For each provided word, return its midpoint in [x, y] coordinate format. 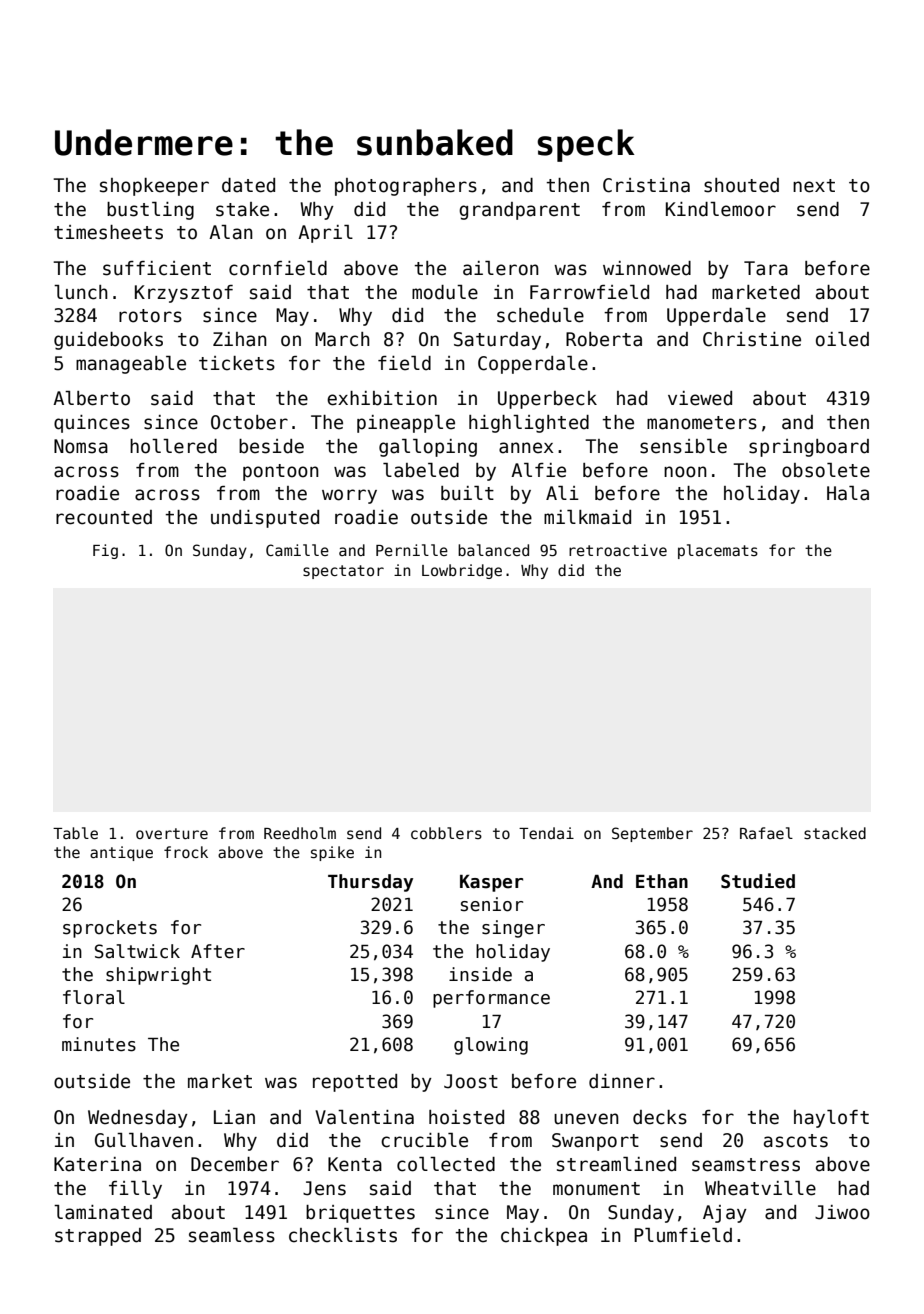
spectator [343, 572]
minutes [99, 1044]
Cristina [646, 185]
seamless [232, 1235]
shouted [741, 185]
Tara [766, 268]
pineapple [406, 424]
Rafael [766, 833]
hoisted [466, 1117]
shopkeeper [154, 187]
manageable [131, 365]
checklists [343, 1235]
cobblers [446, 833]
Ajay [725, 1214]
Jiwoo [842, 1212]
